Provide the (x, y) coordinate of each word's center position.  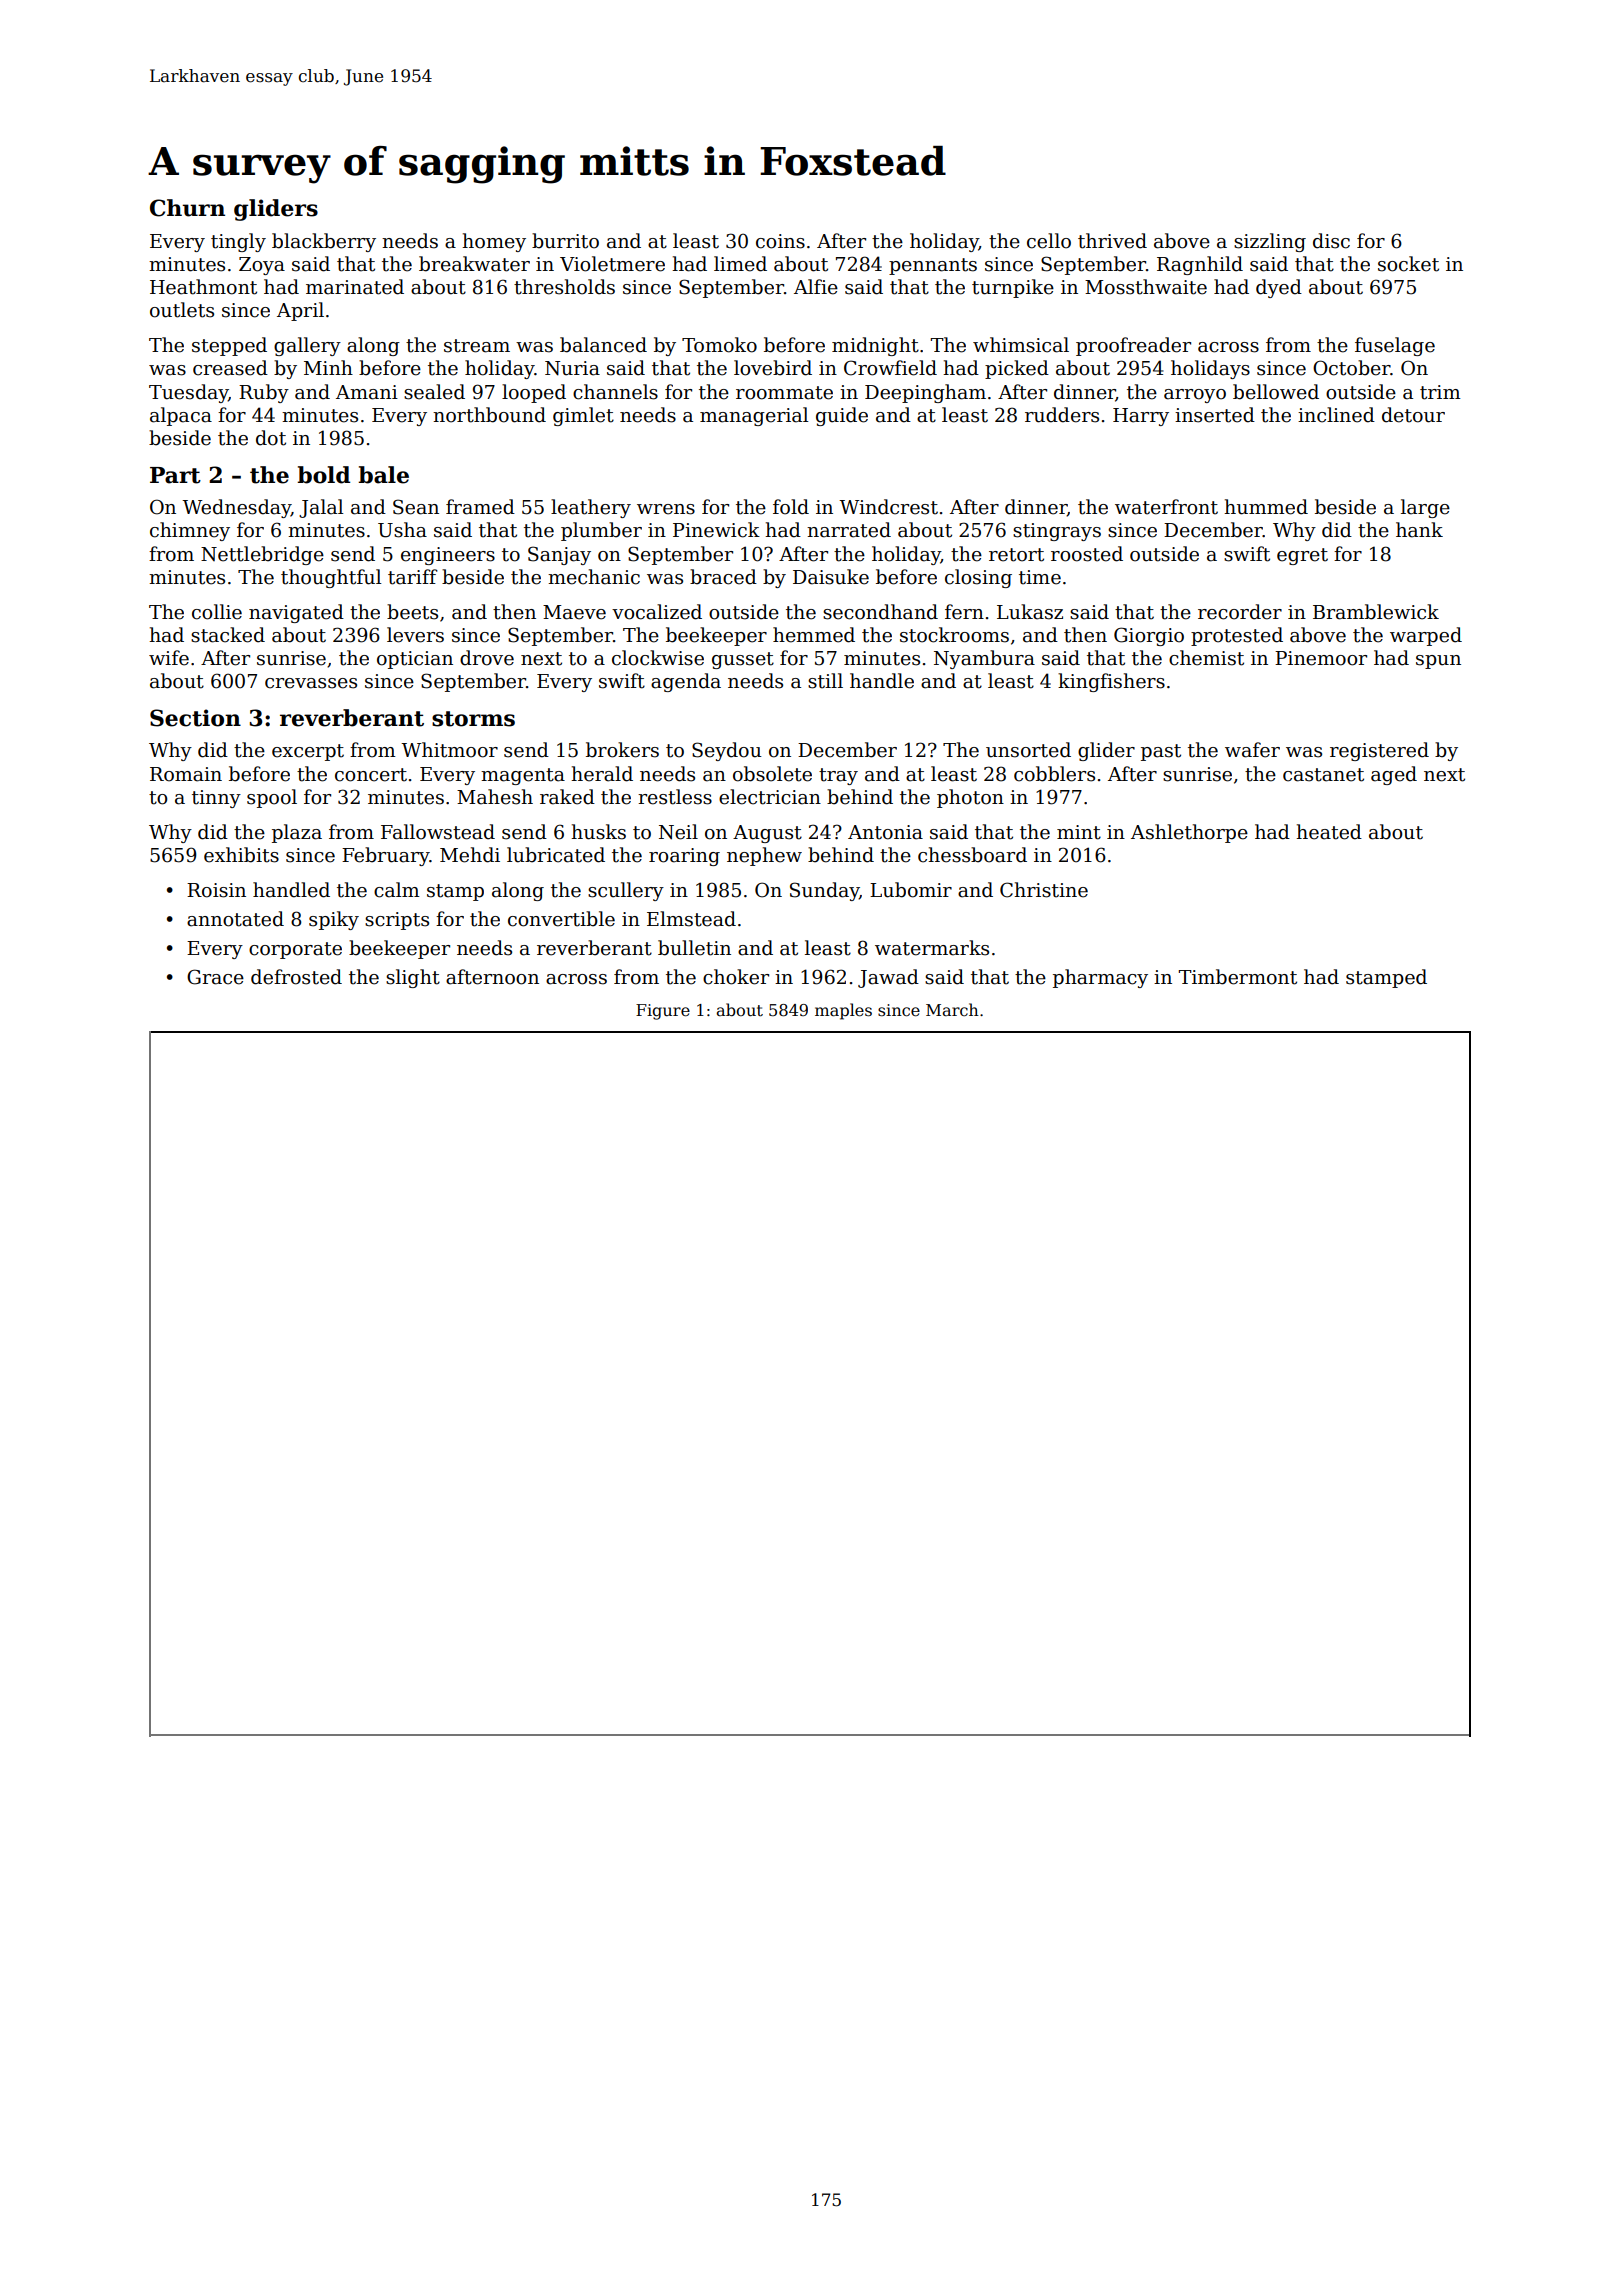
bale (383, 475)
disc (1331, 241)
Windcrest (888, 507)
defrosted (296, 977)
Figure (663, 1012)
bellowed (1276, 392)
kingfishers (1111, 682)
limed (740, 264)
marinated (355, 287)
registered (1379, 751)
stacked (228, 635)
